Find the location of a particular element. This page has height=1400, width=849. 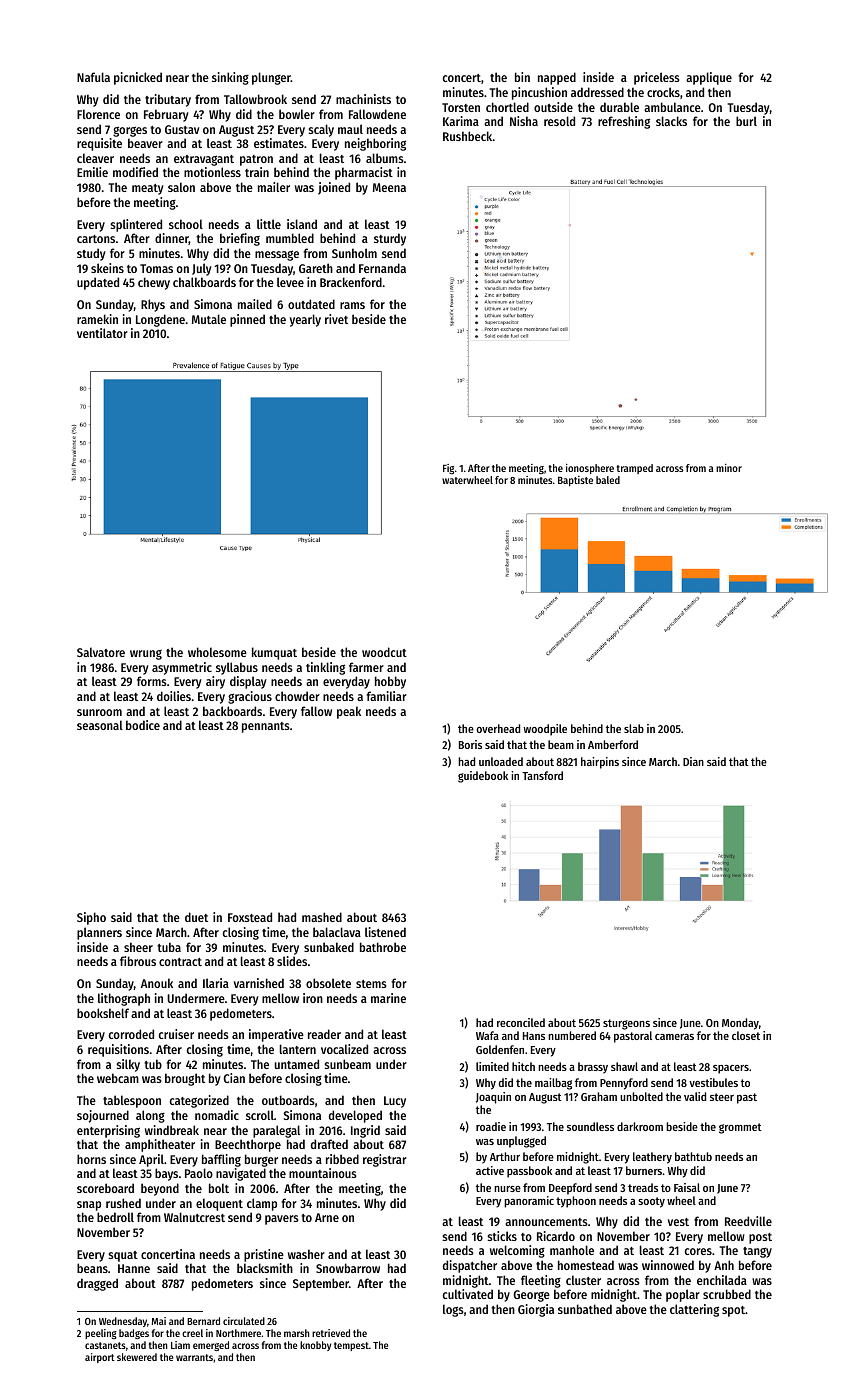

closet is located at coordinates (746, 1035).
